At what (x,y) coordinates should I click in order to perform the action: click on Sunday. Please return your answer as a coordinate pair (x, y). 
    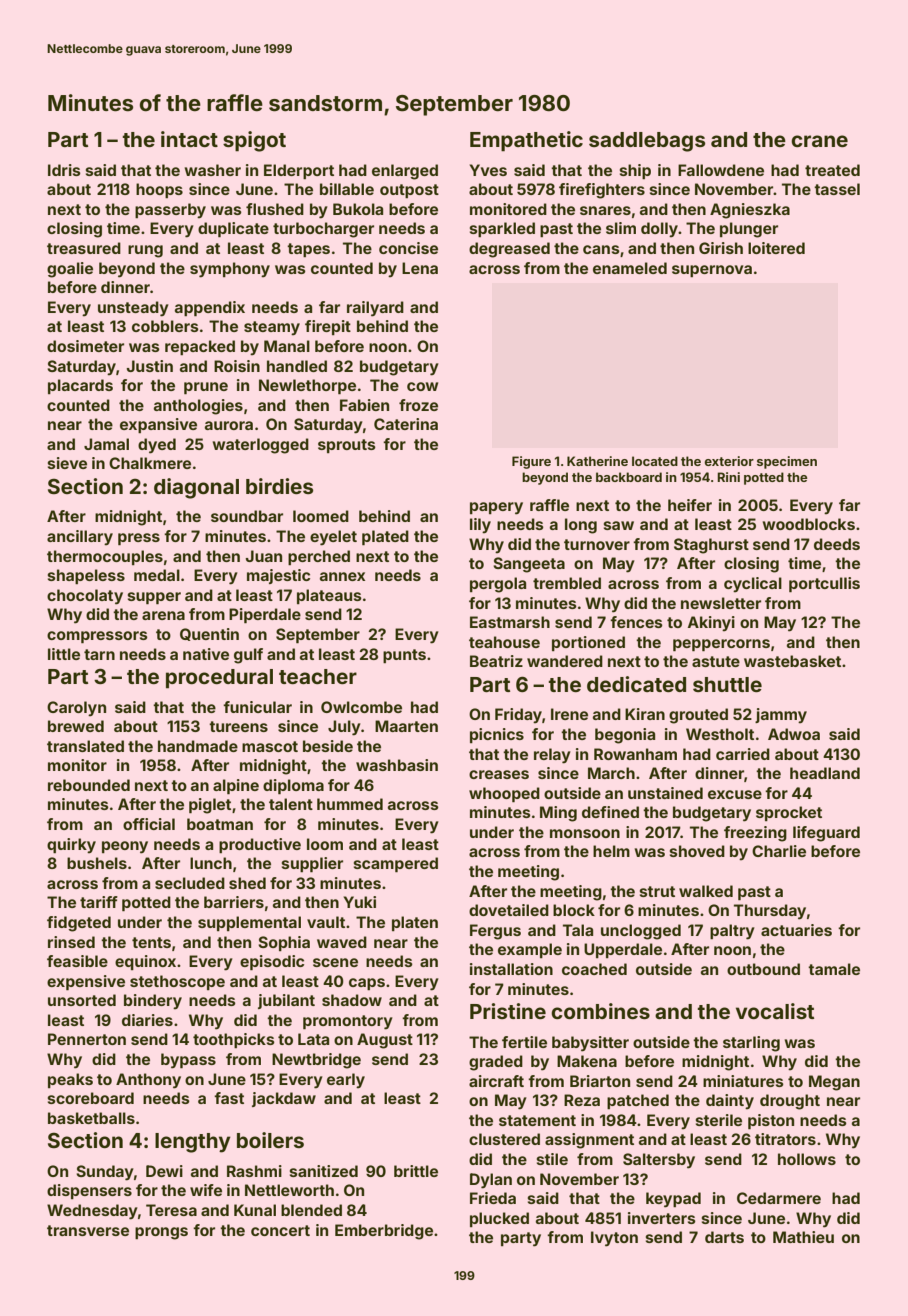
    Looking at the image, I should click on (105, 1173).
